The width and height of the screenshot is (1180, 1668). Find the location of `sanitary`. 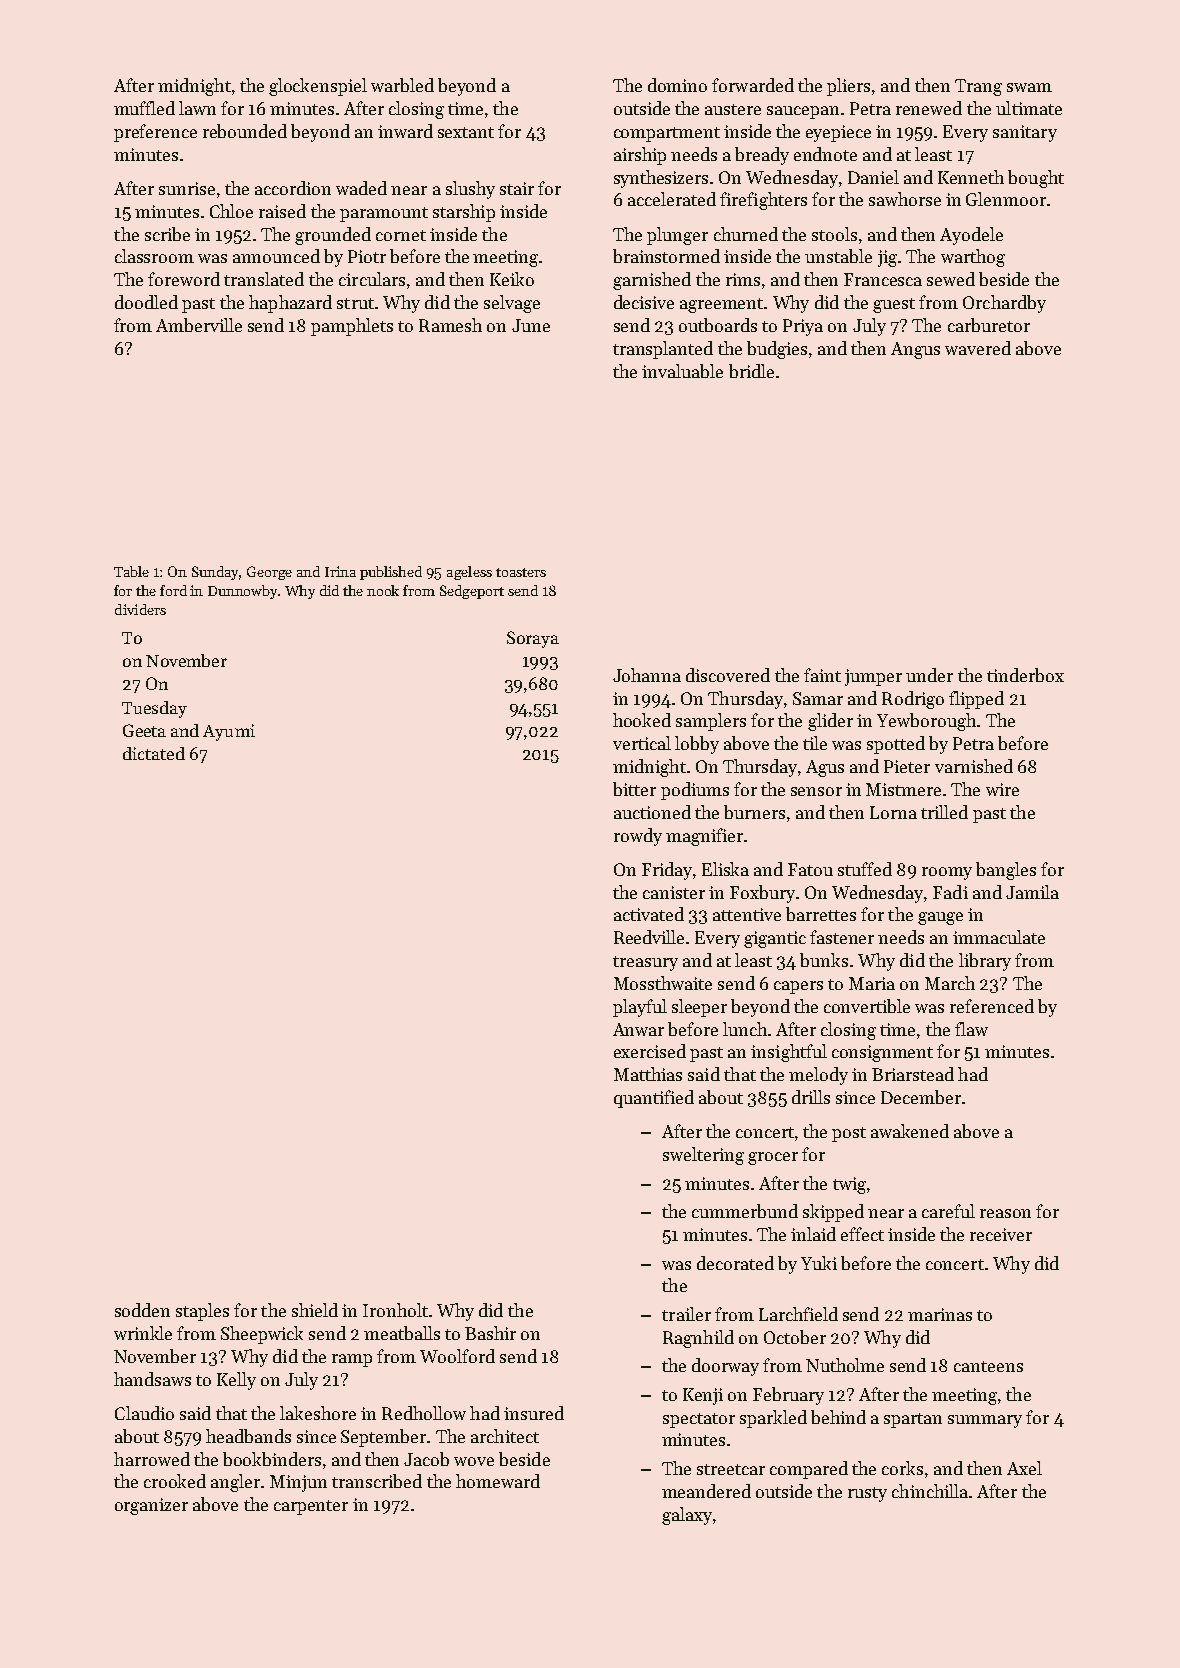

sanitary is located at coordinates (1025, 133).
